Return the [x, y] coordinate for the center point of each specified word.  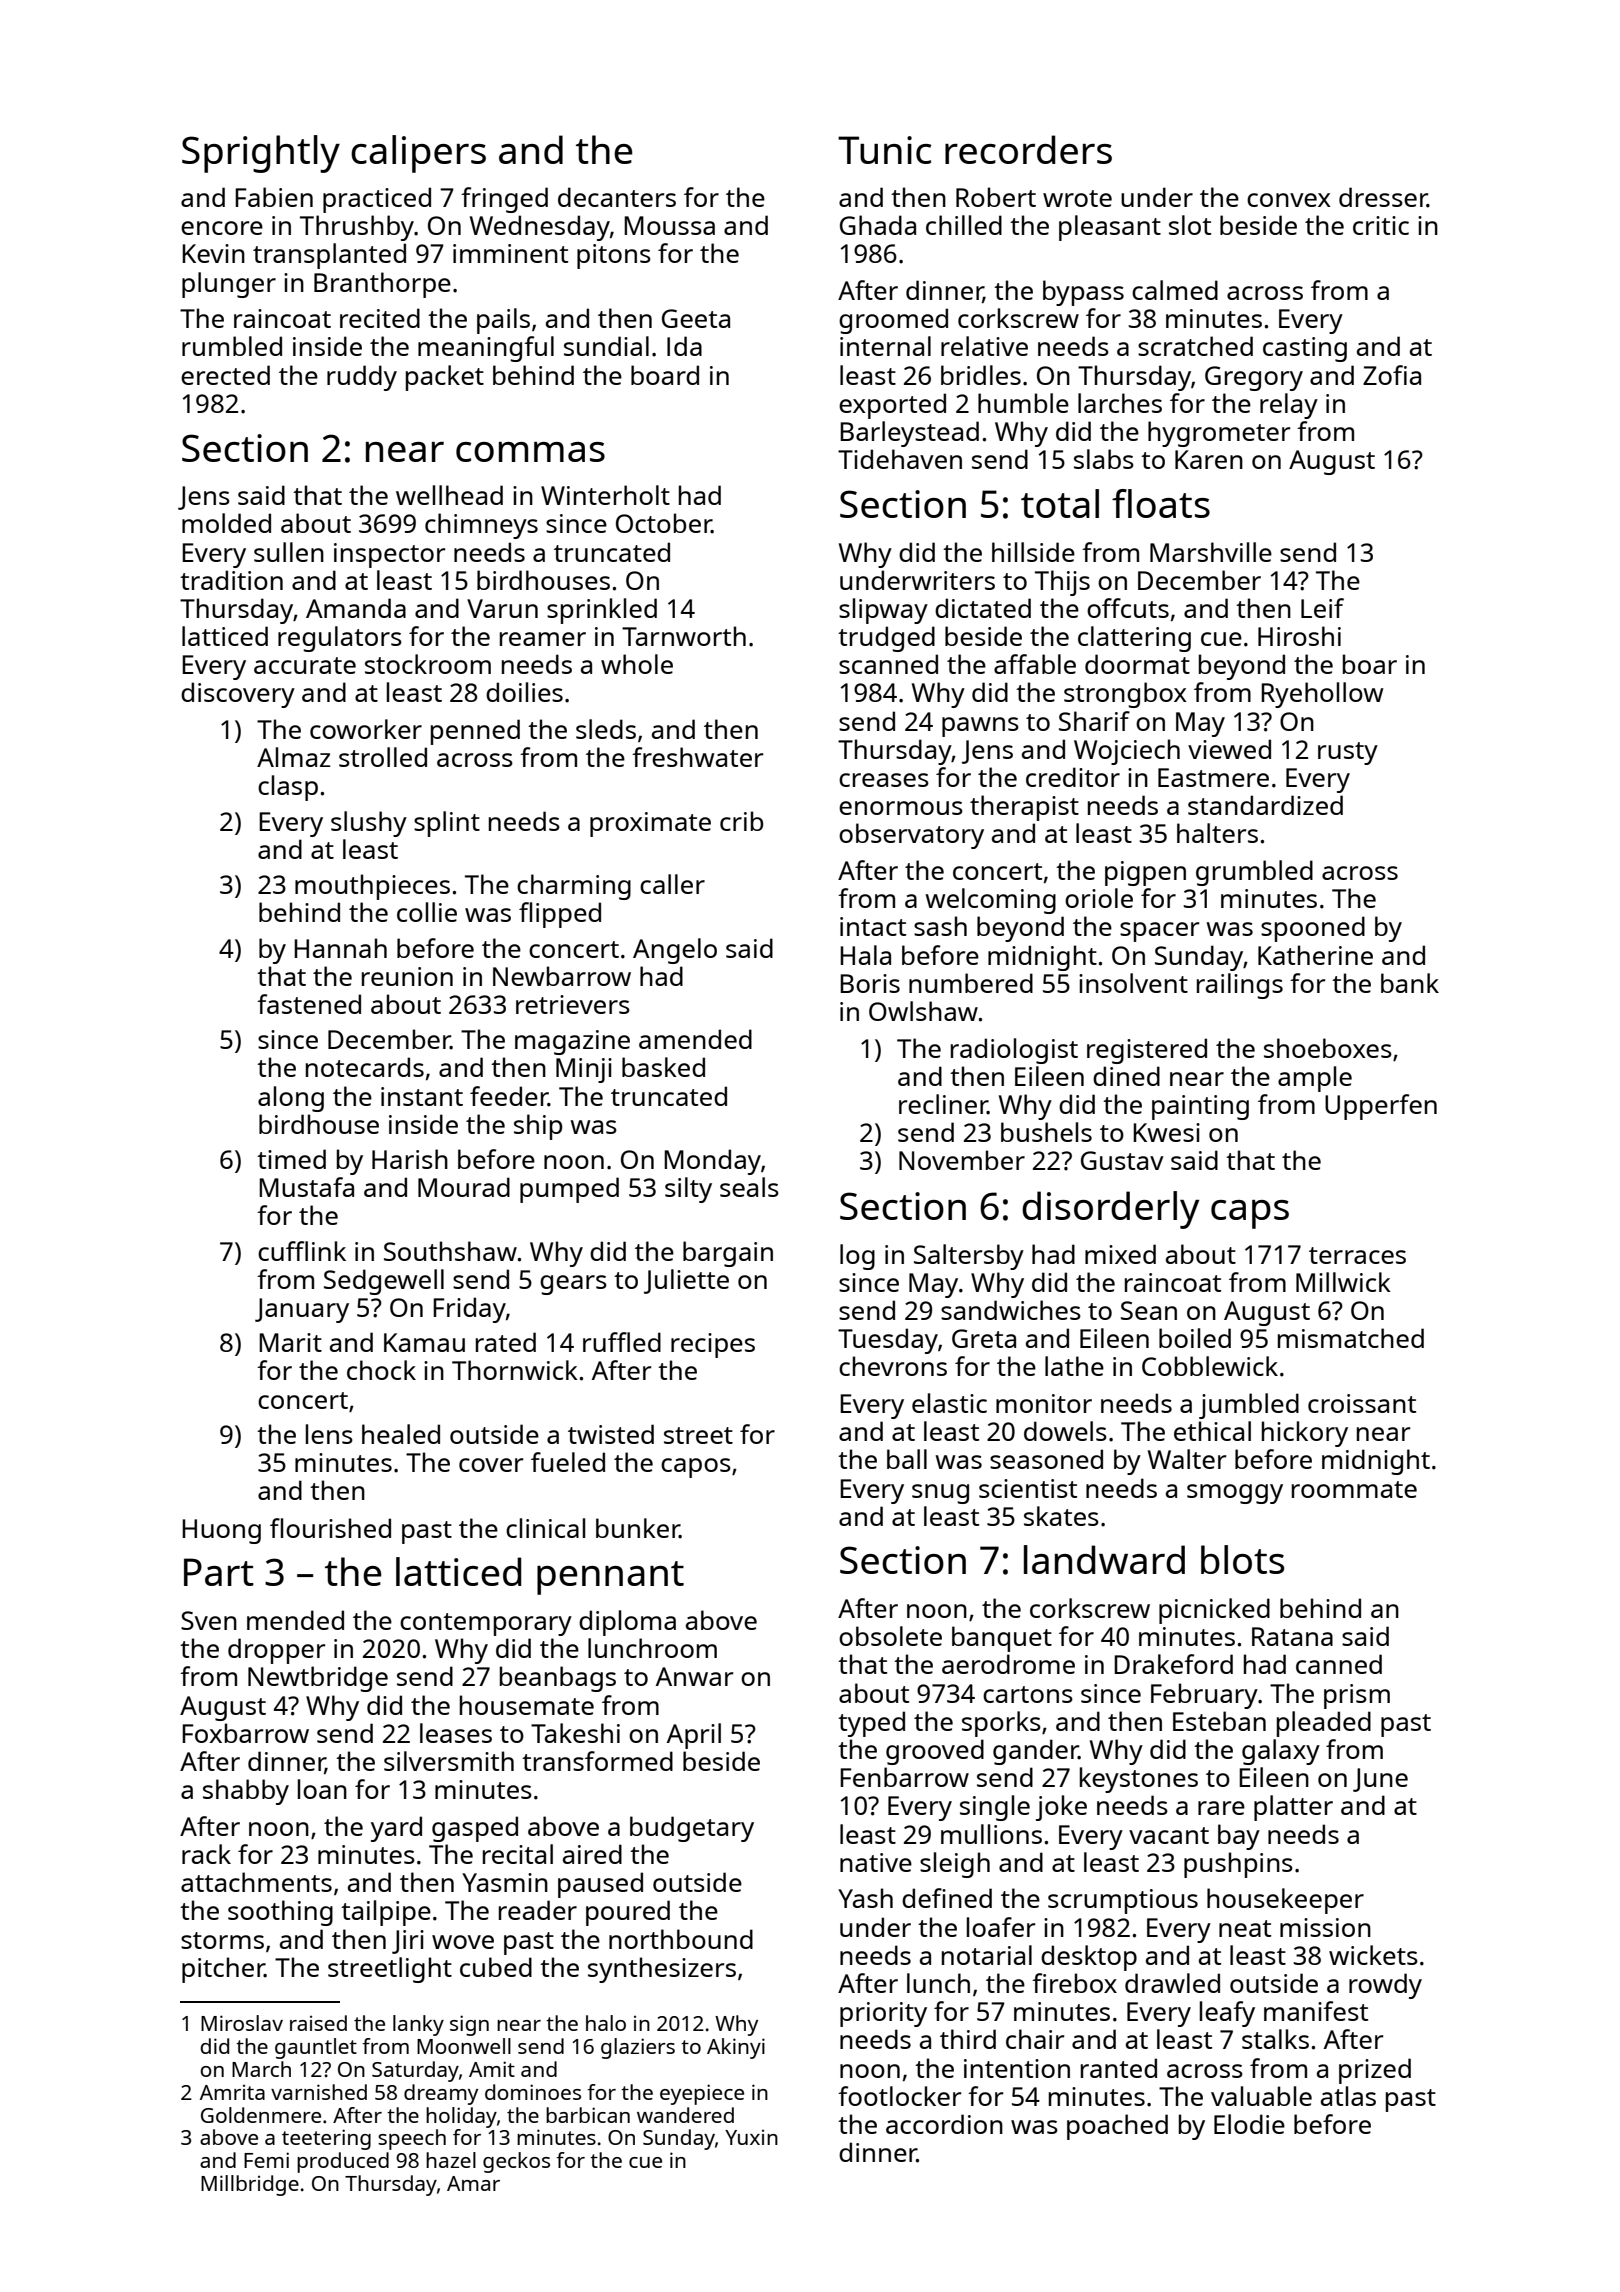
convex [1289, 200]
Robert [996, 197]
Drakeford [1173, 1664]
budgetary [692, 1829]
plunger [229, 285]
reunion [407, 976]
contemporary [486, 1624]
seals [749, 1187]
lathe [1074, 1366]
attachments [256, 1882]
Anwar [694, 1676]
